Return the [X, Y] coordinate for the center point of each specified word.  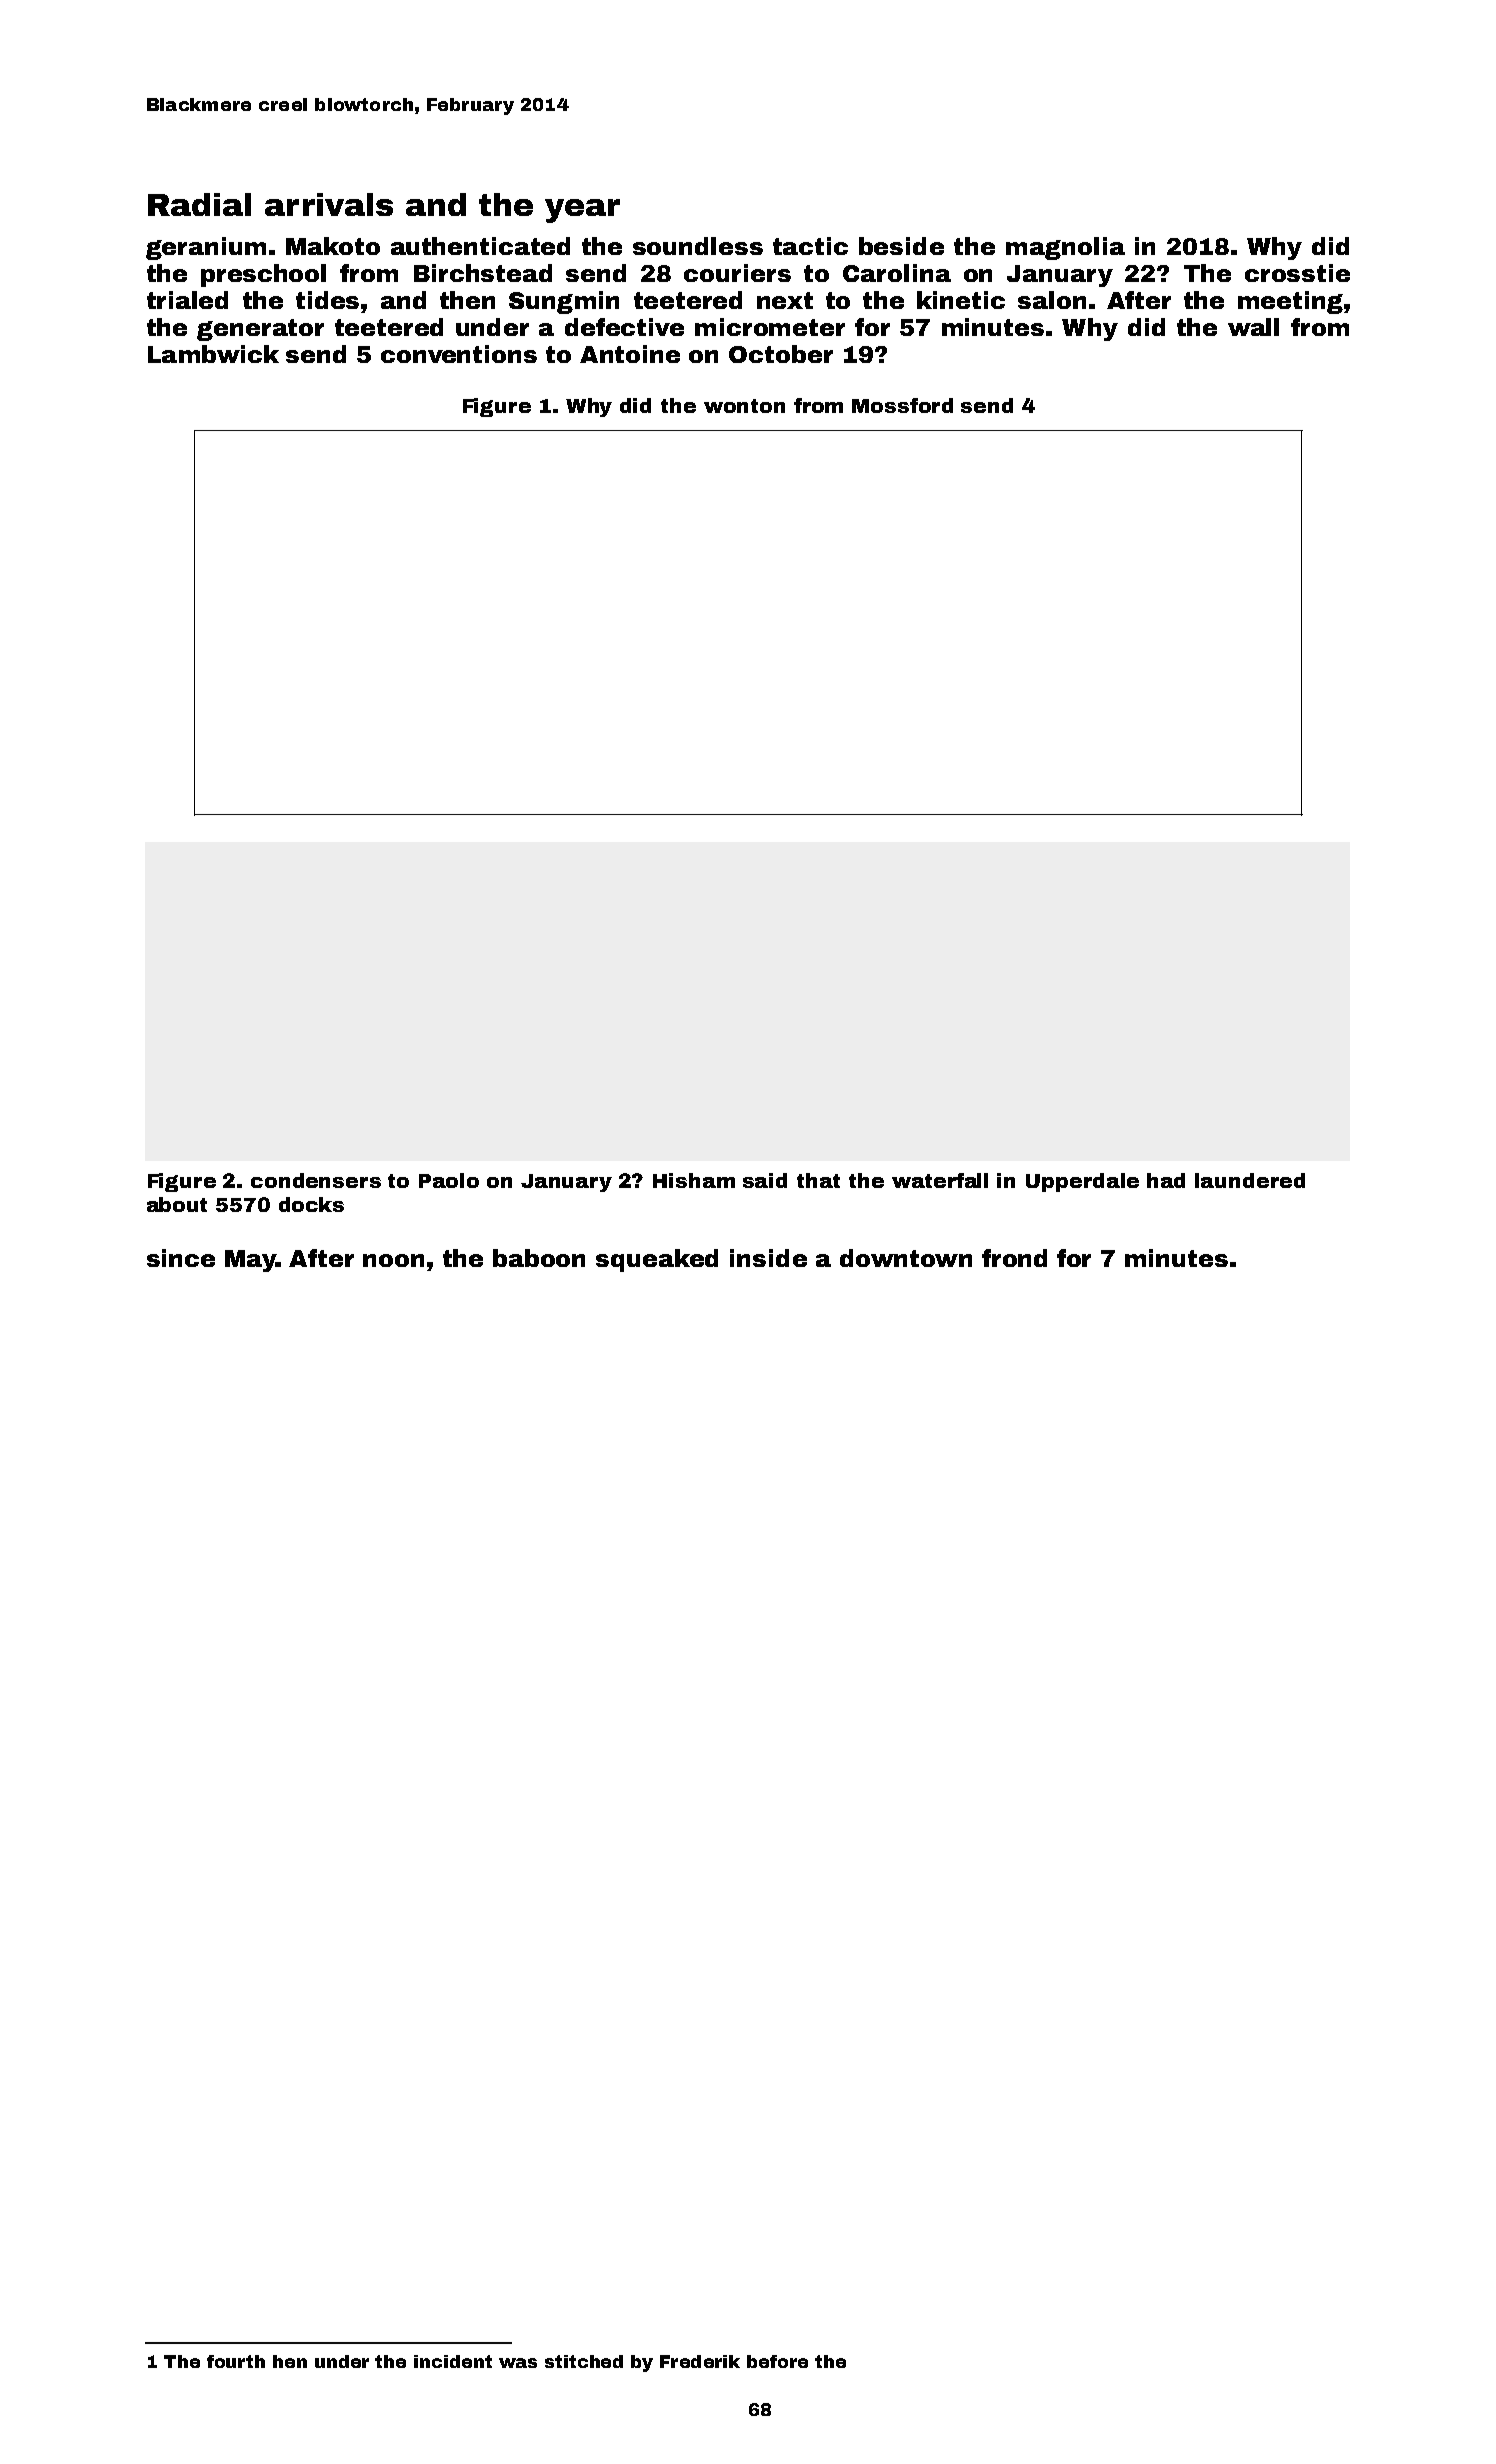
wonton [744, 406]
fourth [236, 2361]
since [181, 1258]
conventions [459, 354]
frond [1014, 1258]
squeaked [657, 1260]
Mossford [902, 405]
